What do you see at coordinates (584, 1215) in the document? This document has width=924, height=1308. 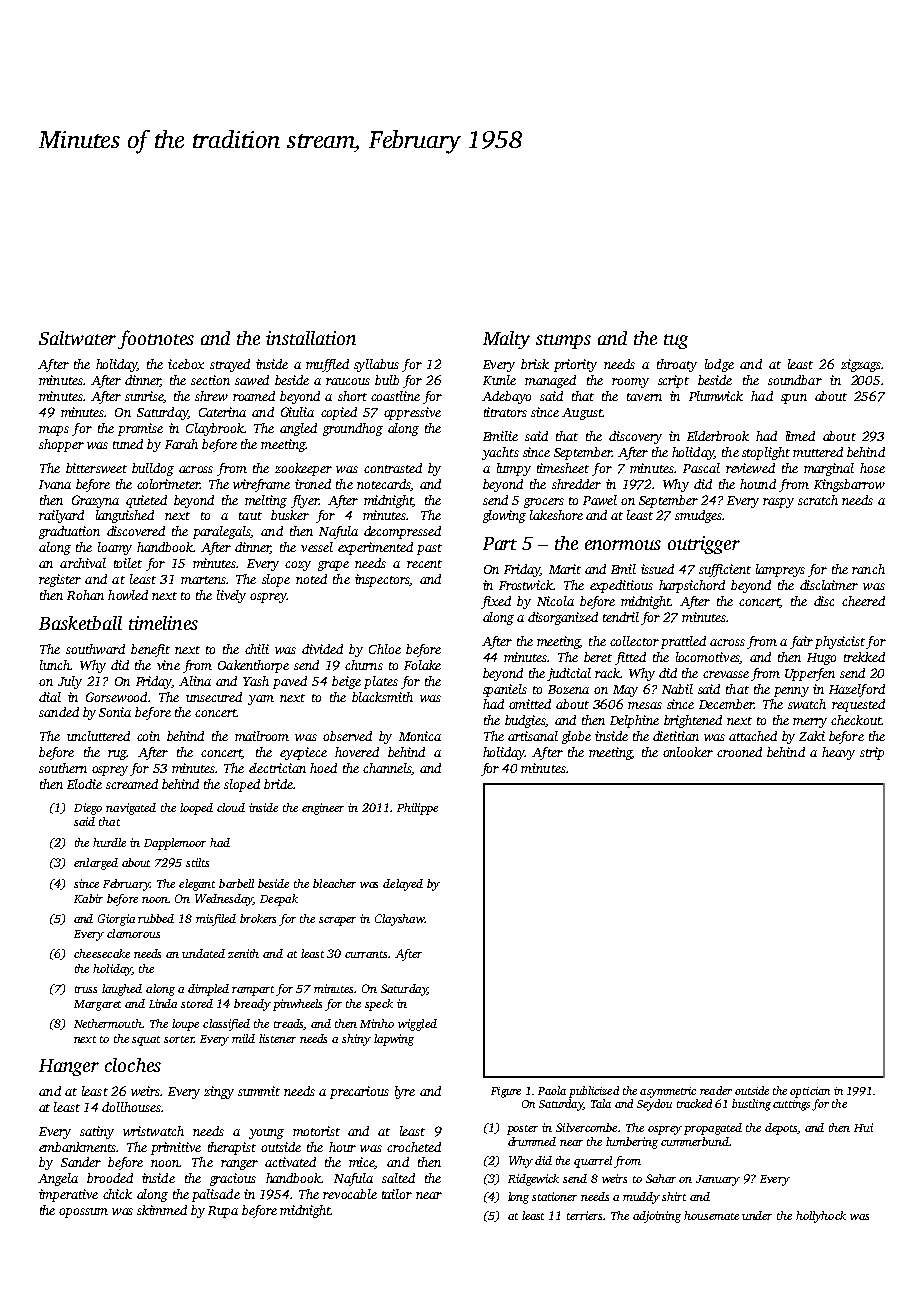 I see `terriers` at bounding box center [584, 1215].
